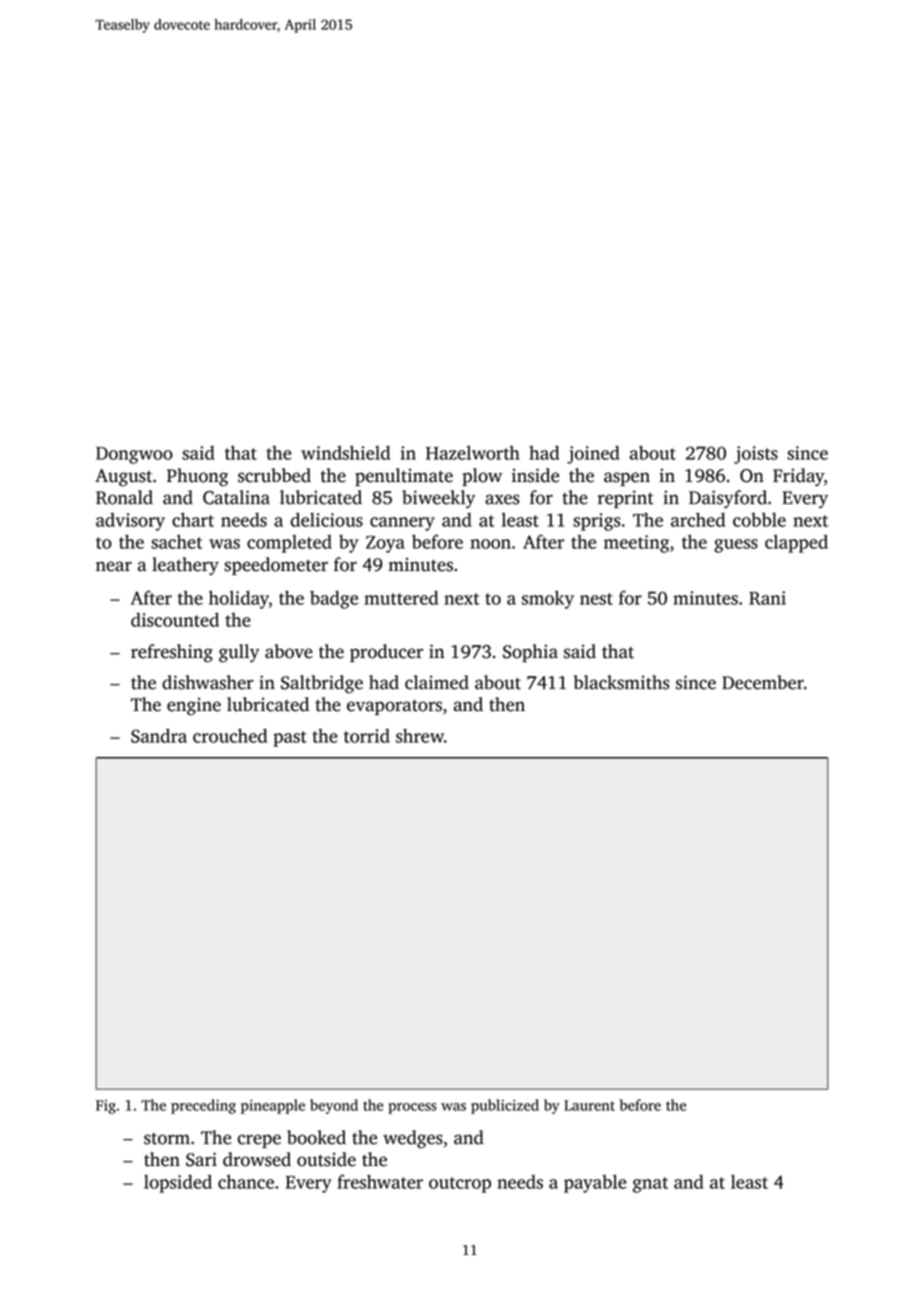  Describe the element at coordinates (627, 479) in the screenshot. I see `aspen` at that location.
